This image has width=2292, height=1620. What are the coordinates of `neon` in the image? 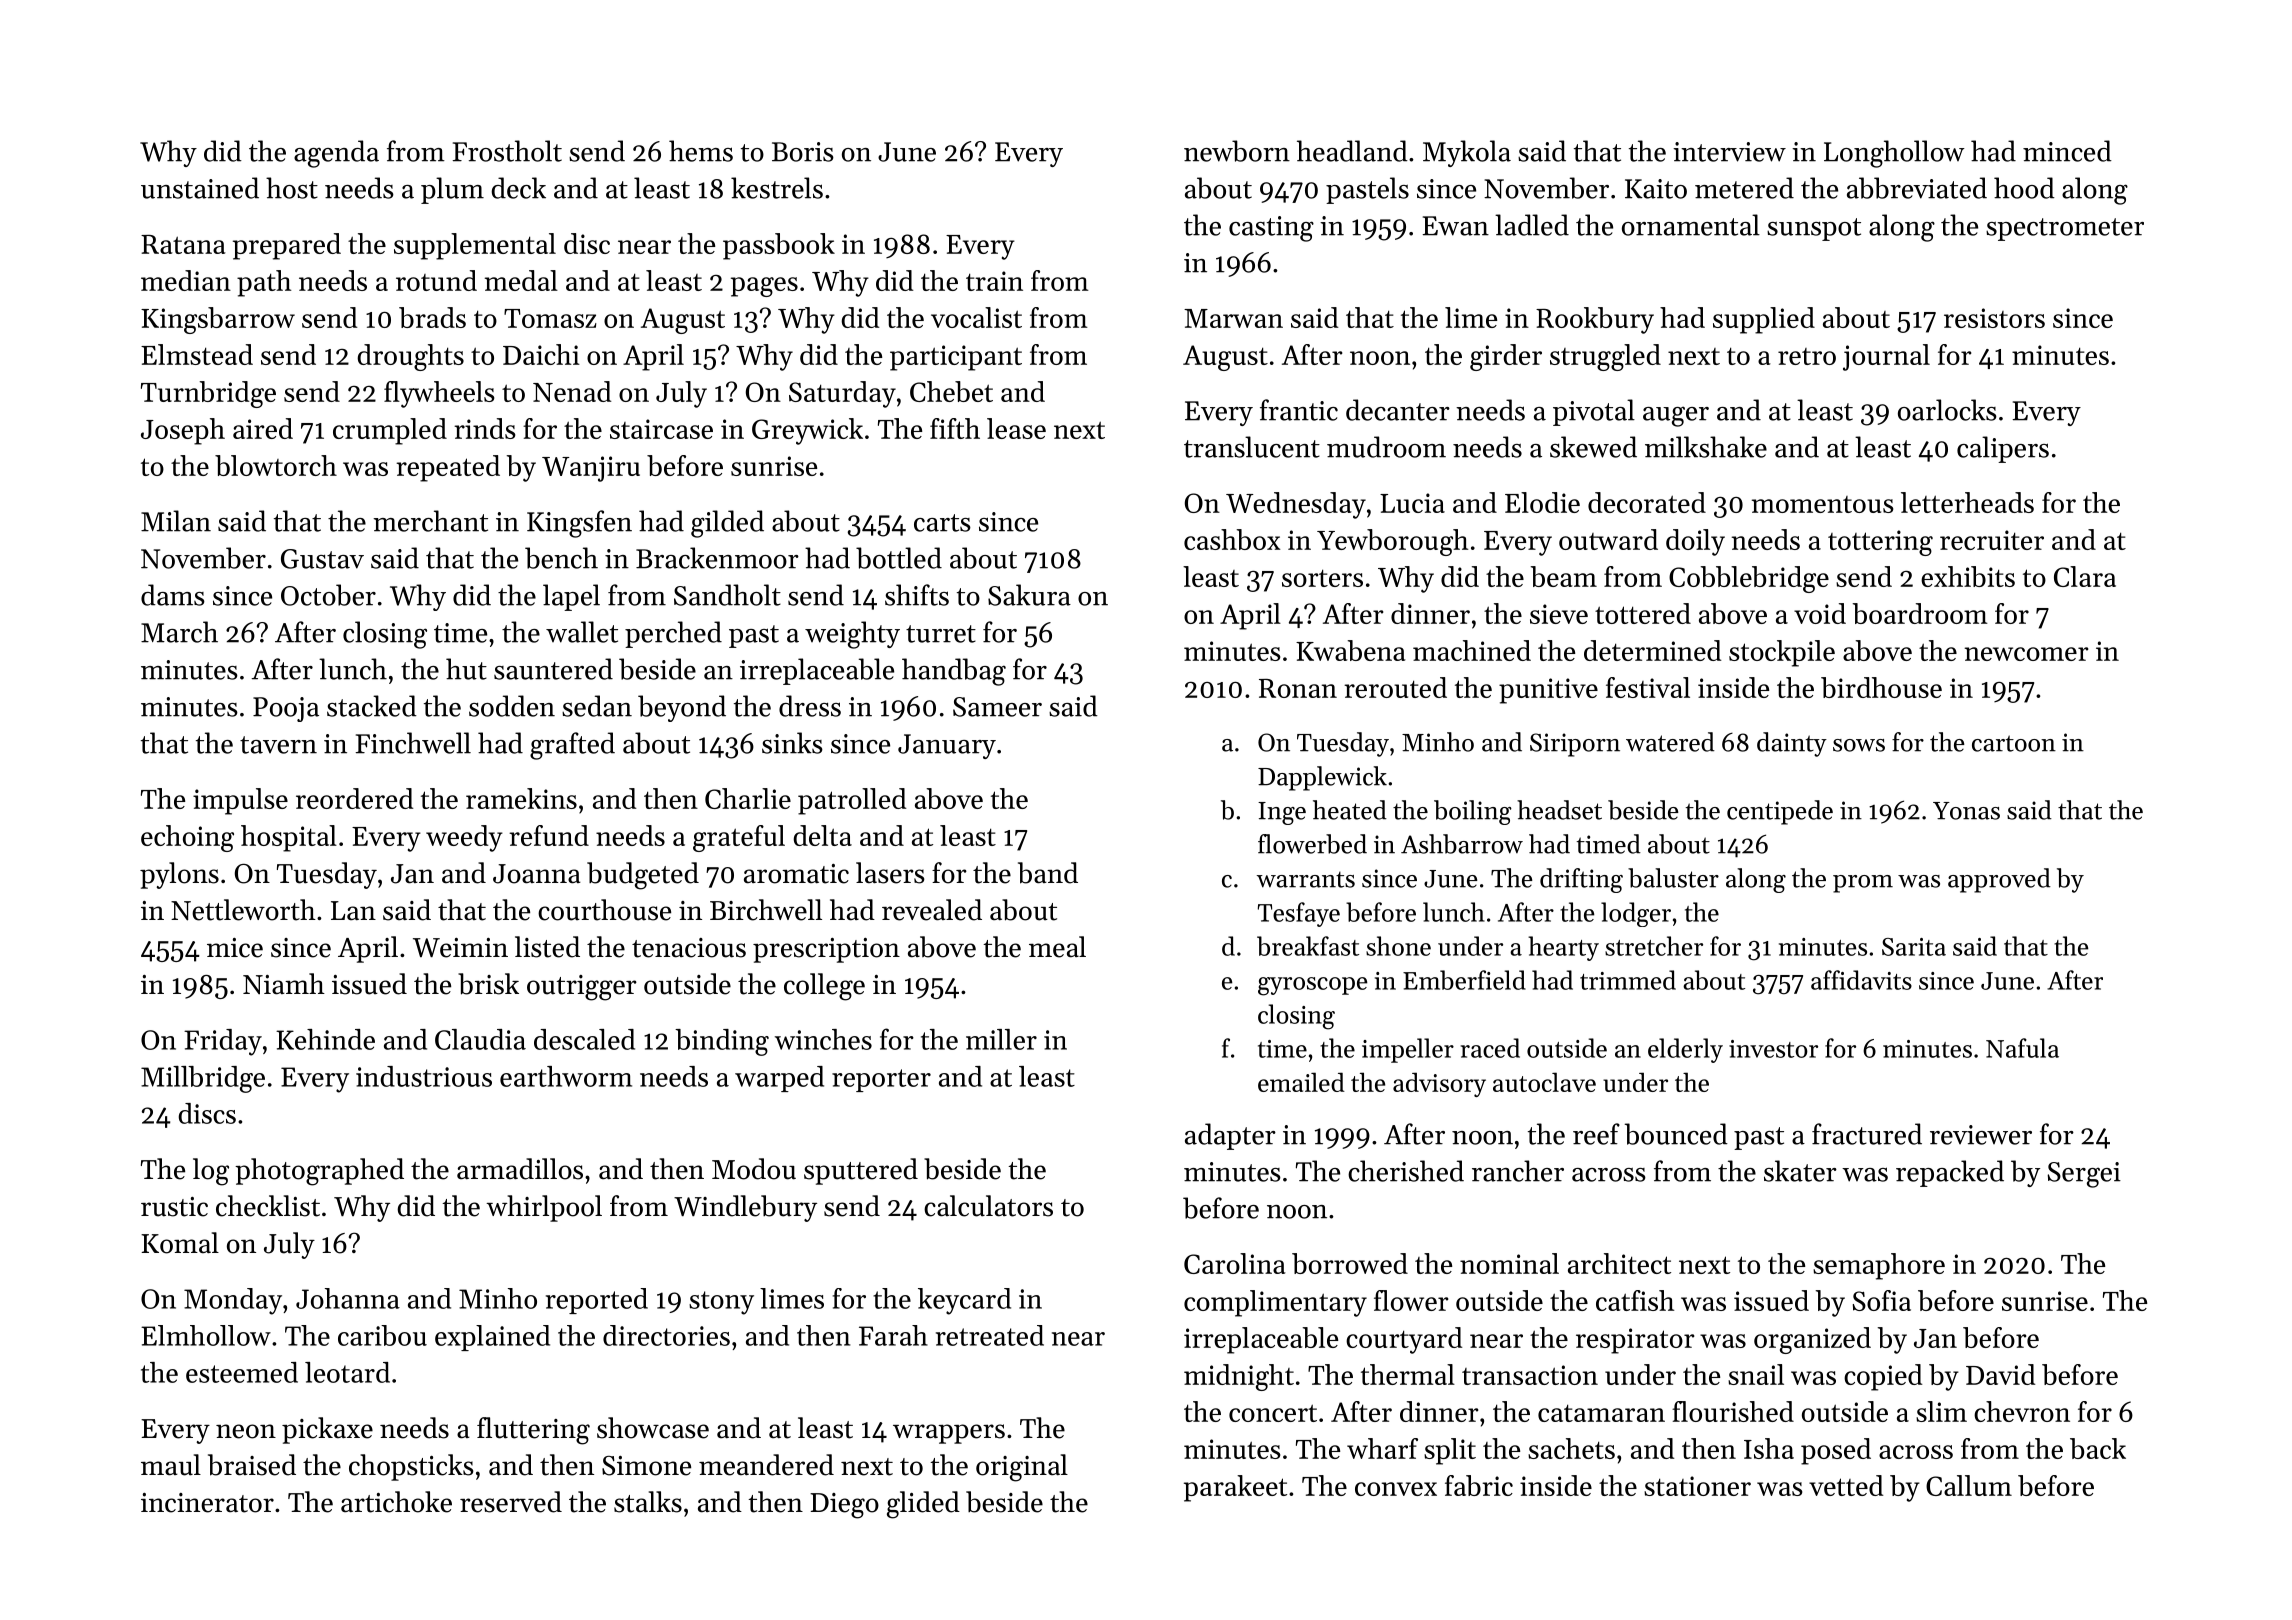 It's located at (246, 1431).
